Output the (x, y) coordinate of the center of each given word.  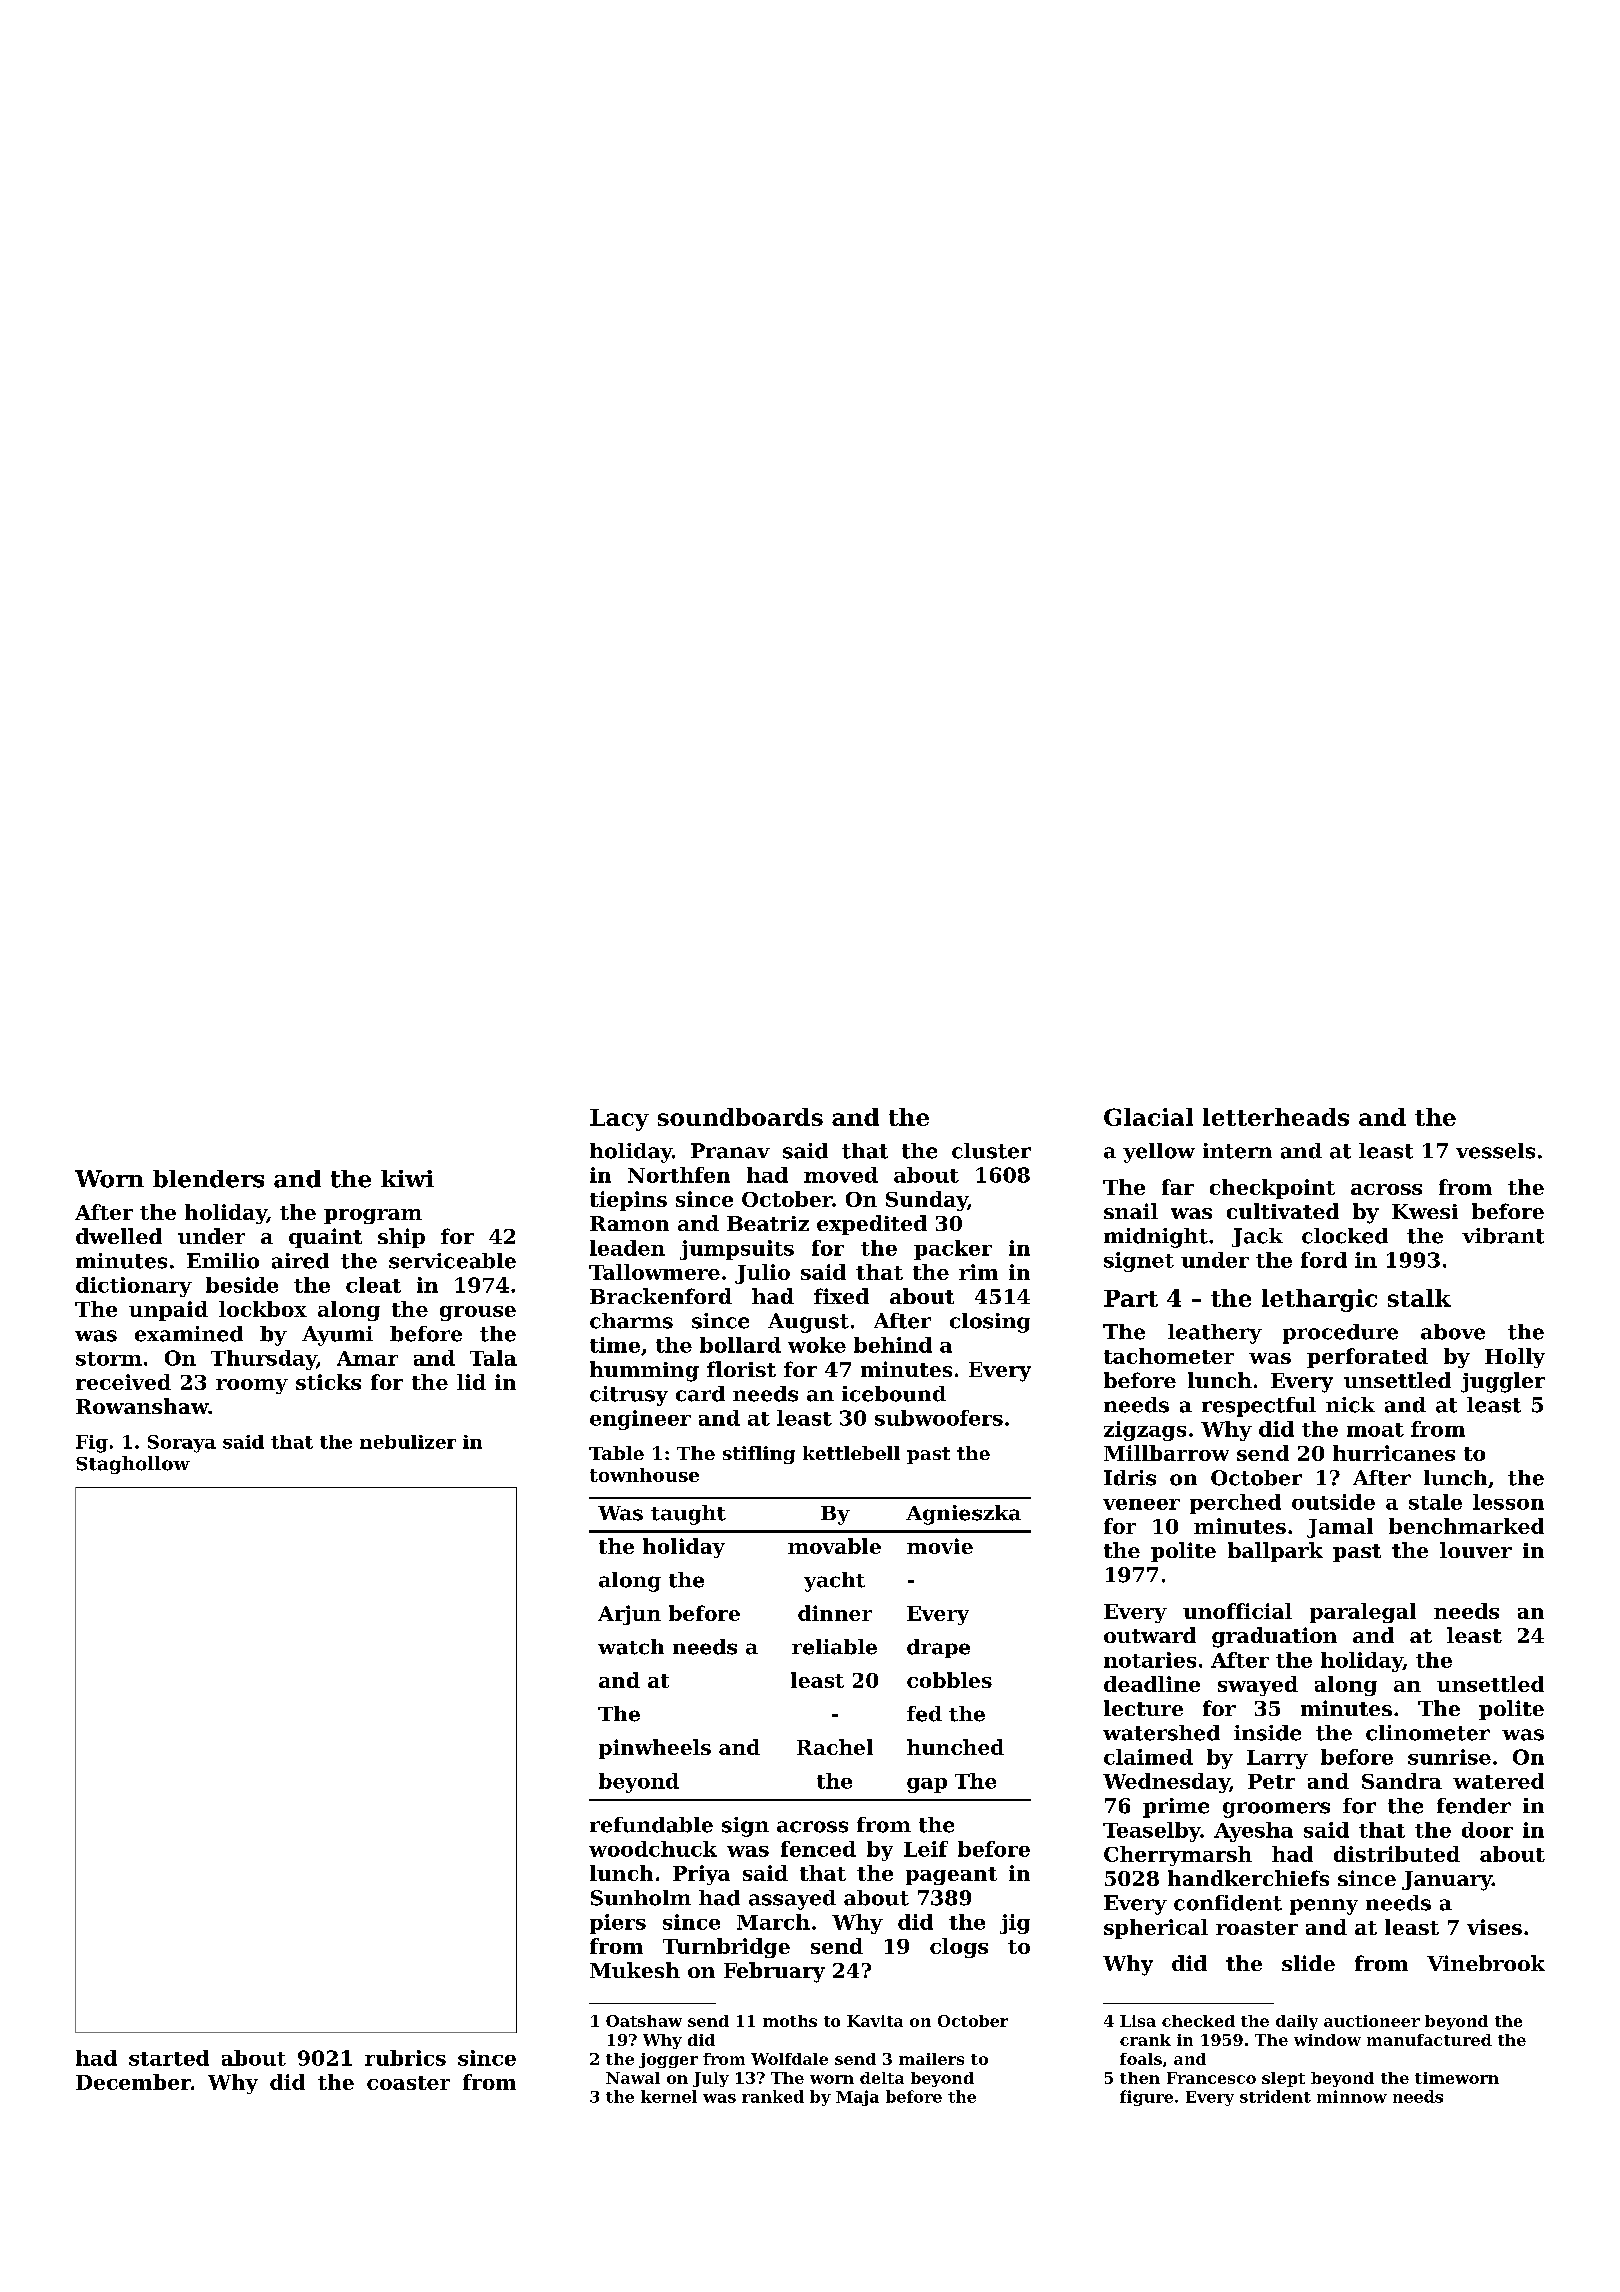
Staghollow (133, 1465)
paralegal (1363, 1613)
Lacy (619, 1120)
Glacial (1148, 1117)
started (169, 2058)
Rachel (835, 1747)
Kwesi (1425, 1211)
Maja (857, 2098)
